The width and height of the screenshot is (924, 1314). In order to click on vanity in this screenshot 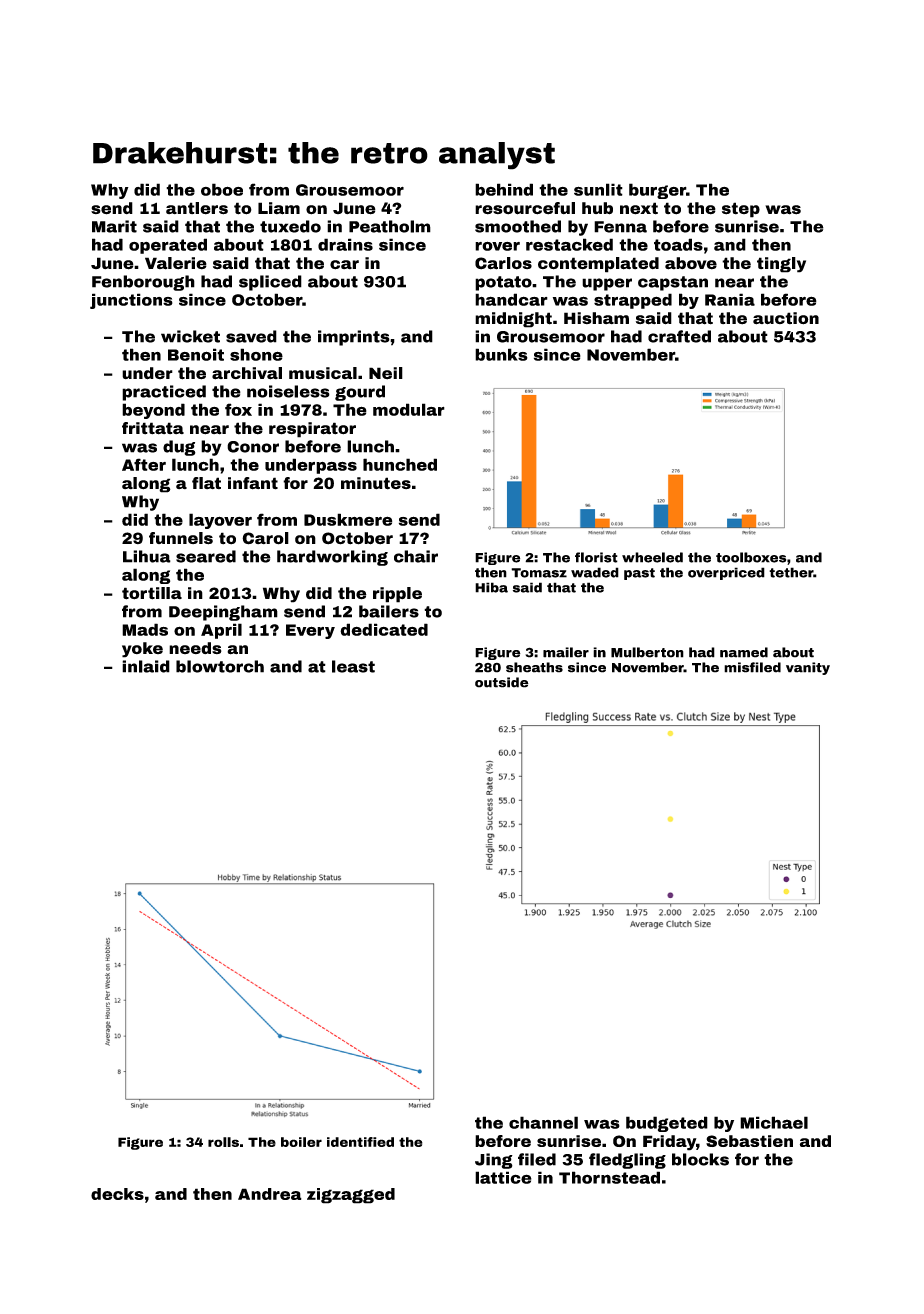, I will do `click(808, 668)`.
